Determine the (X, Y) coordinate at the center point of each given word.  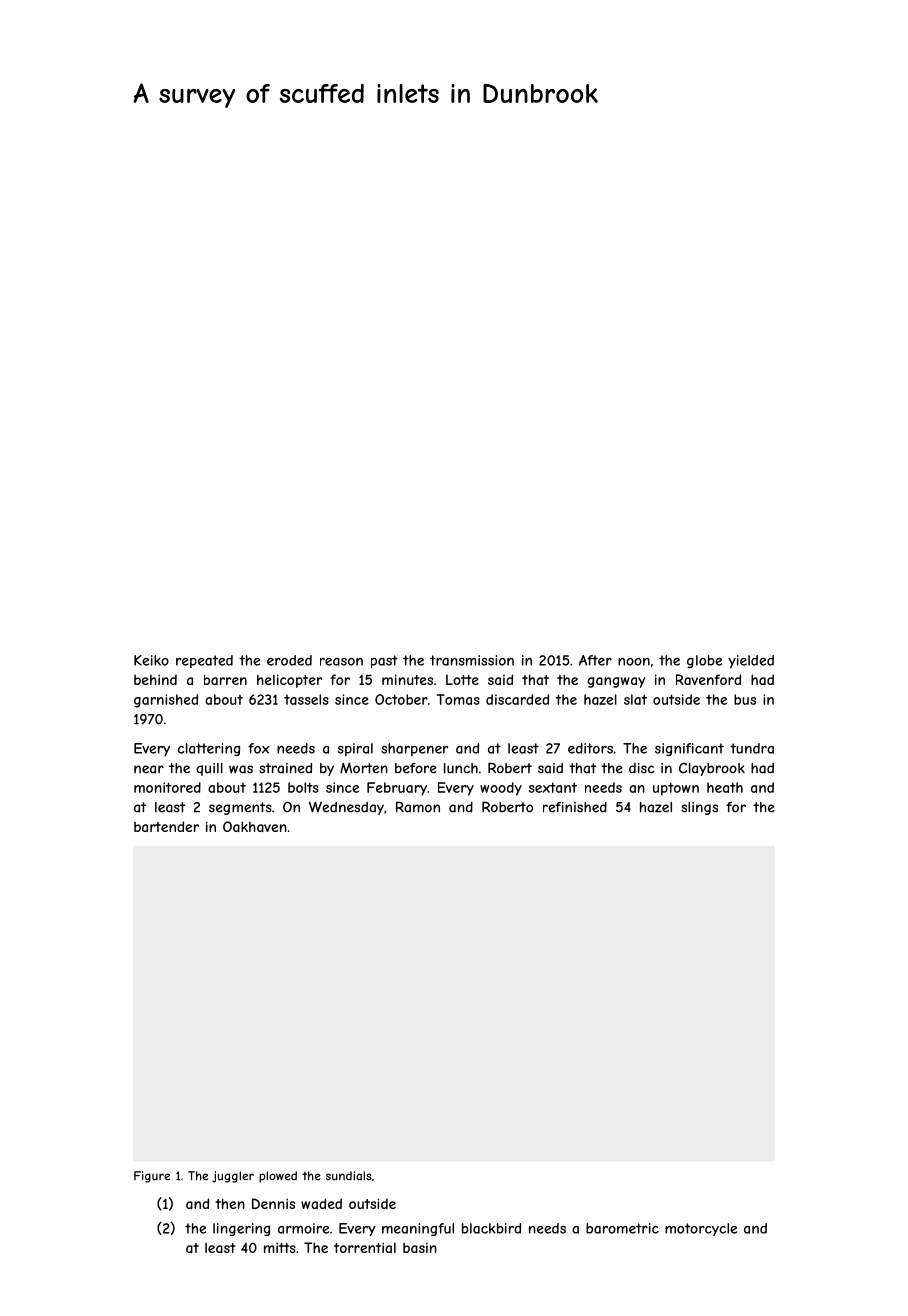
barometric (622, 1228)
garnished (166, 701)
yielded (751, 662)
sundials (348, 1176)
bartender (166, 826)
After (595, 660)
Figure (152, 1177)
